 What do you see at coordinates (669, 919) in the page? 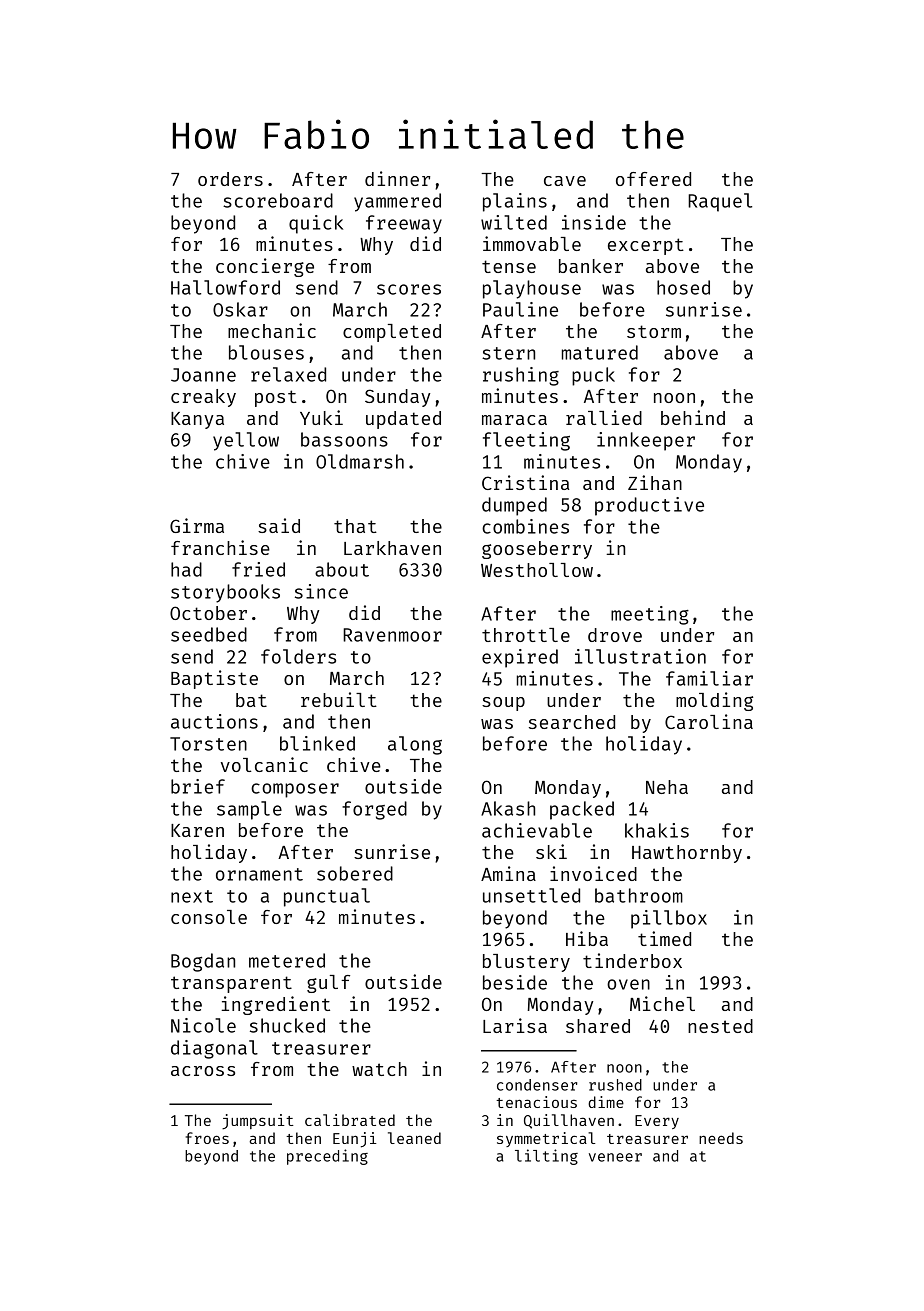
I see `pillbox` at bounding box center [669, 919].
